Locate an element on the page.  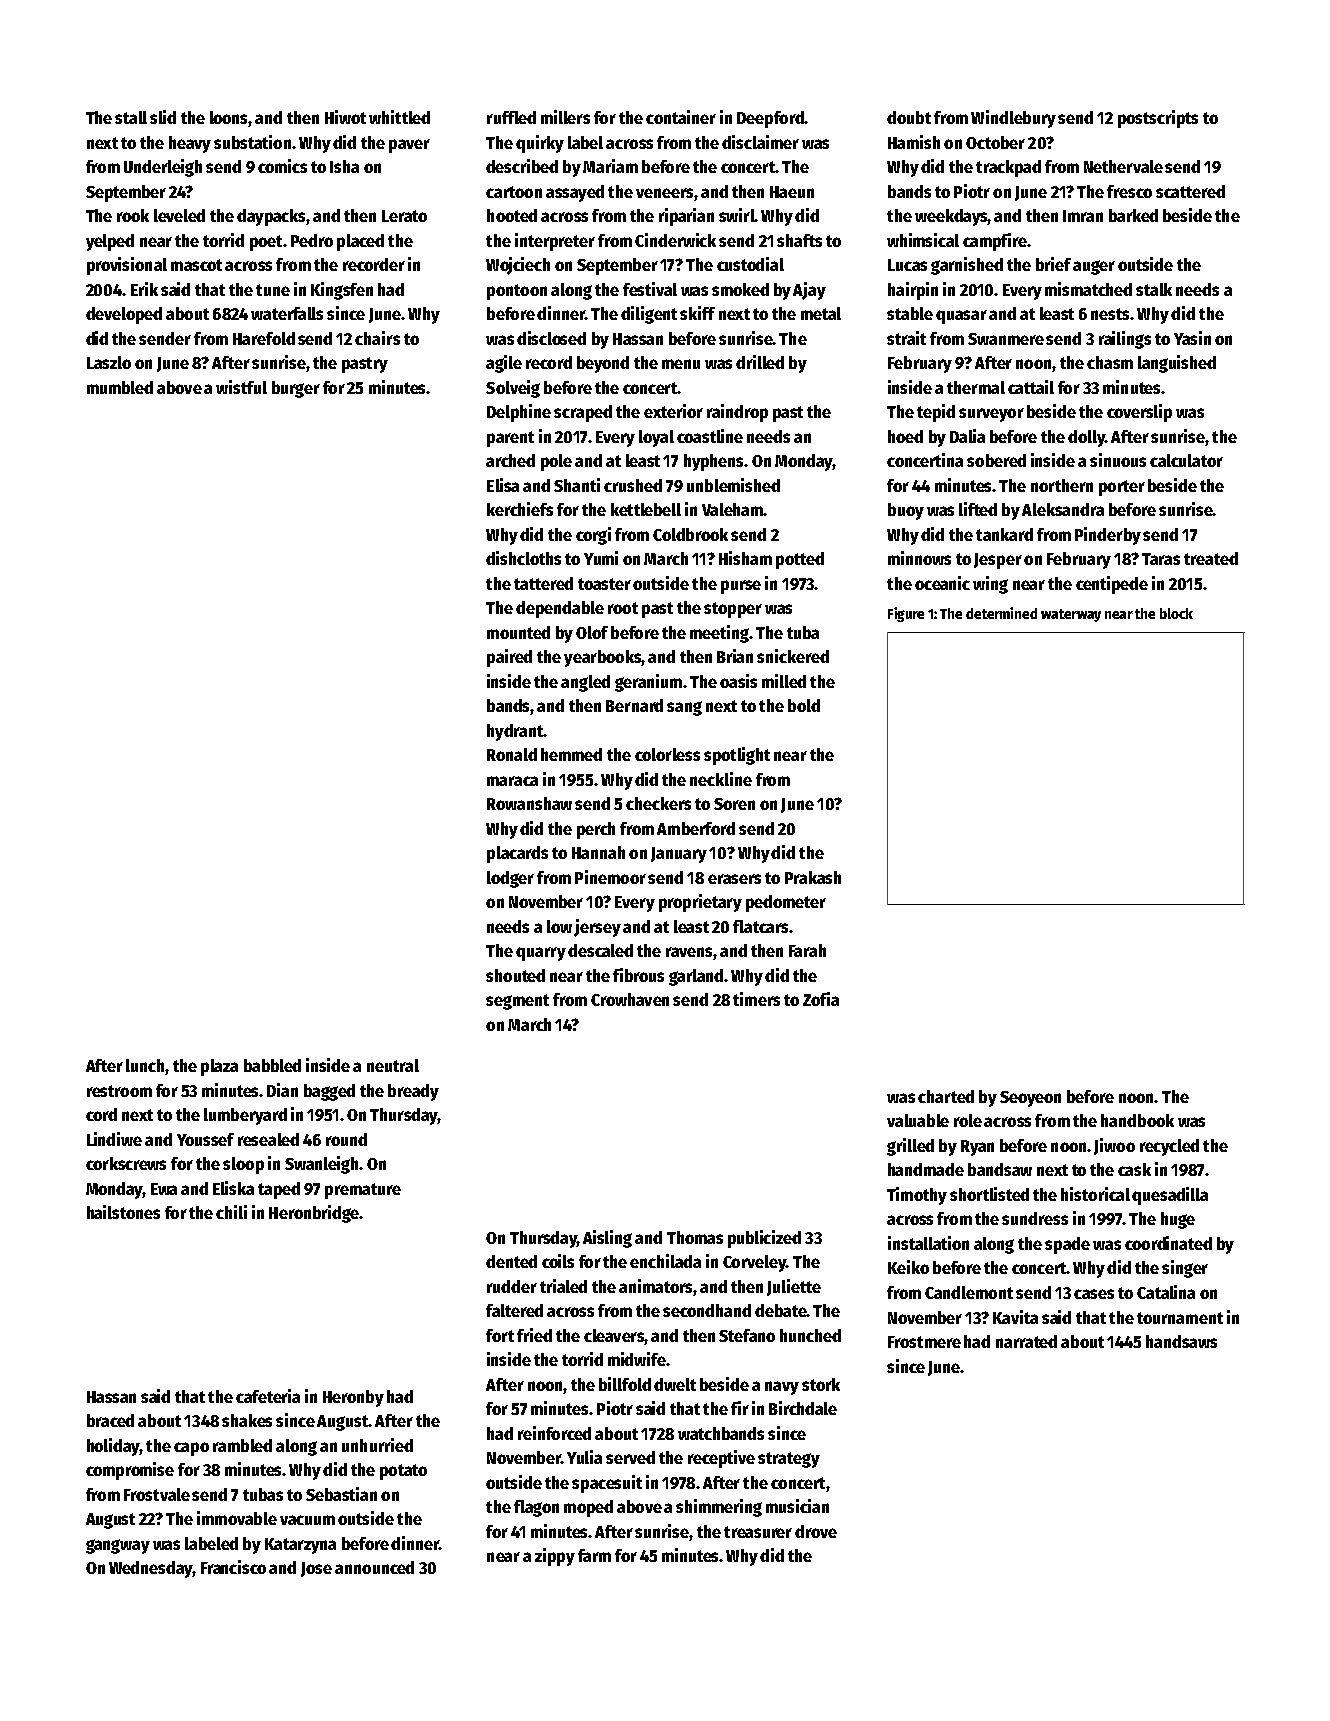
low is located at coordinates (559, 926).
